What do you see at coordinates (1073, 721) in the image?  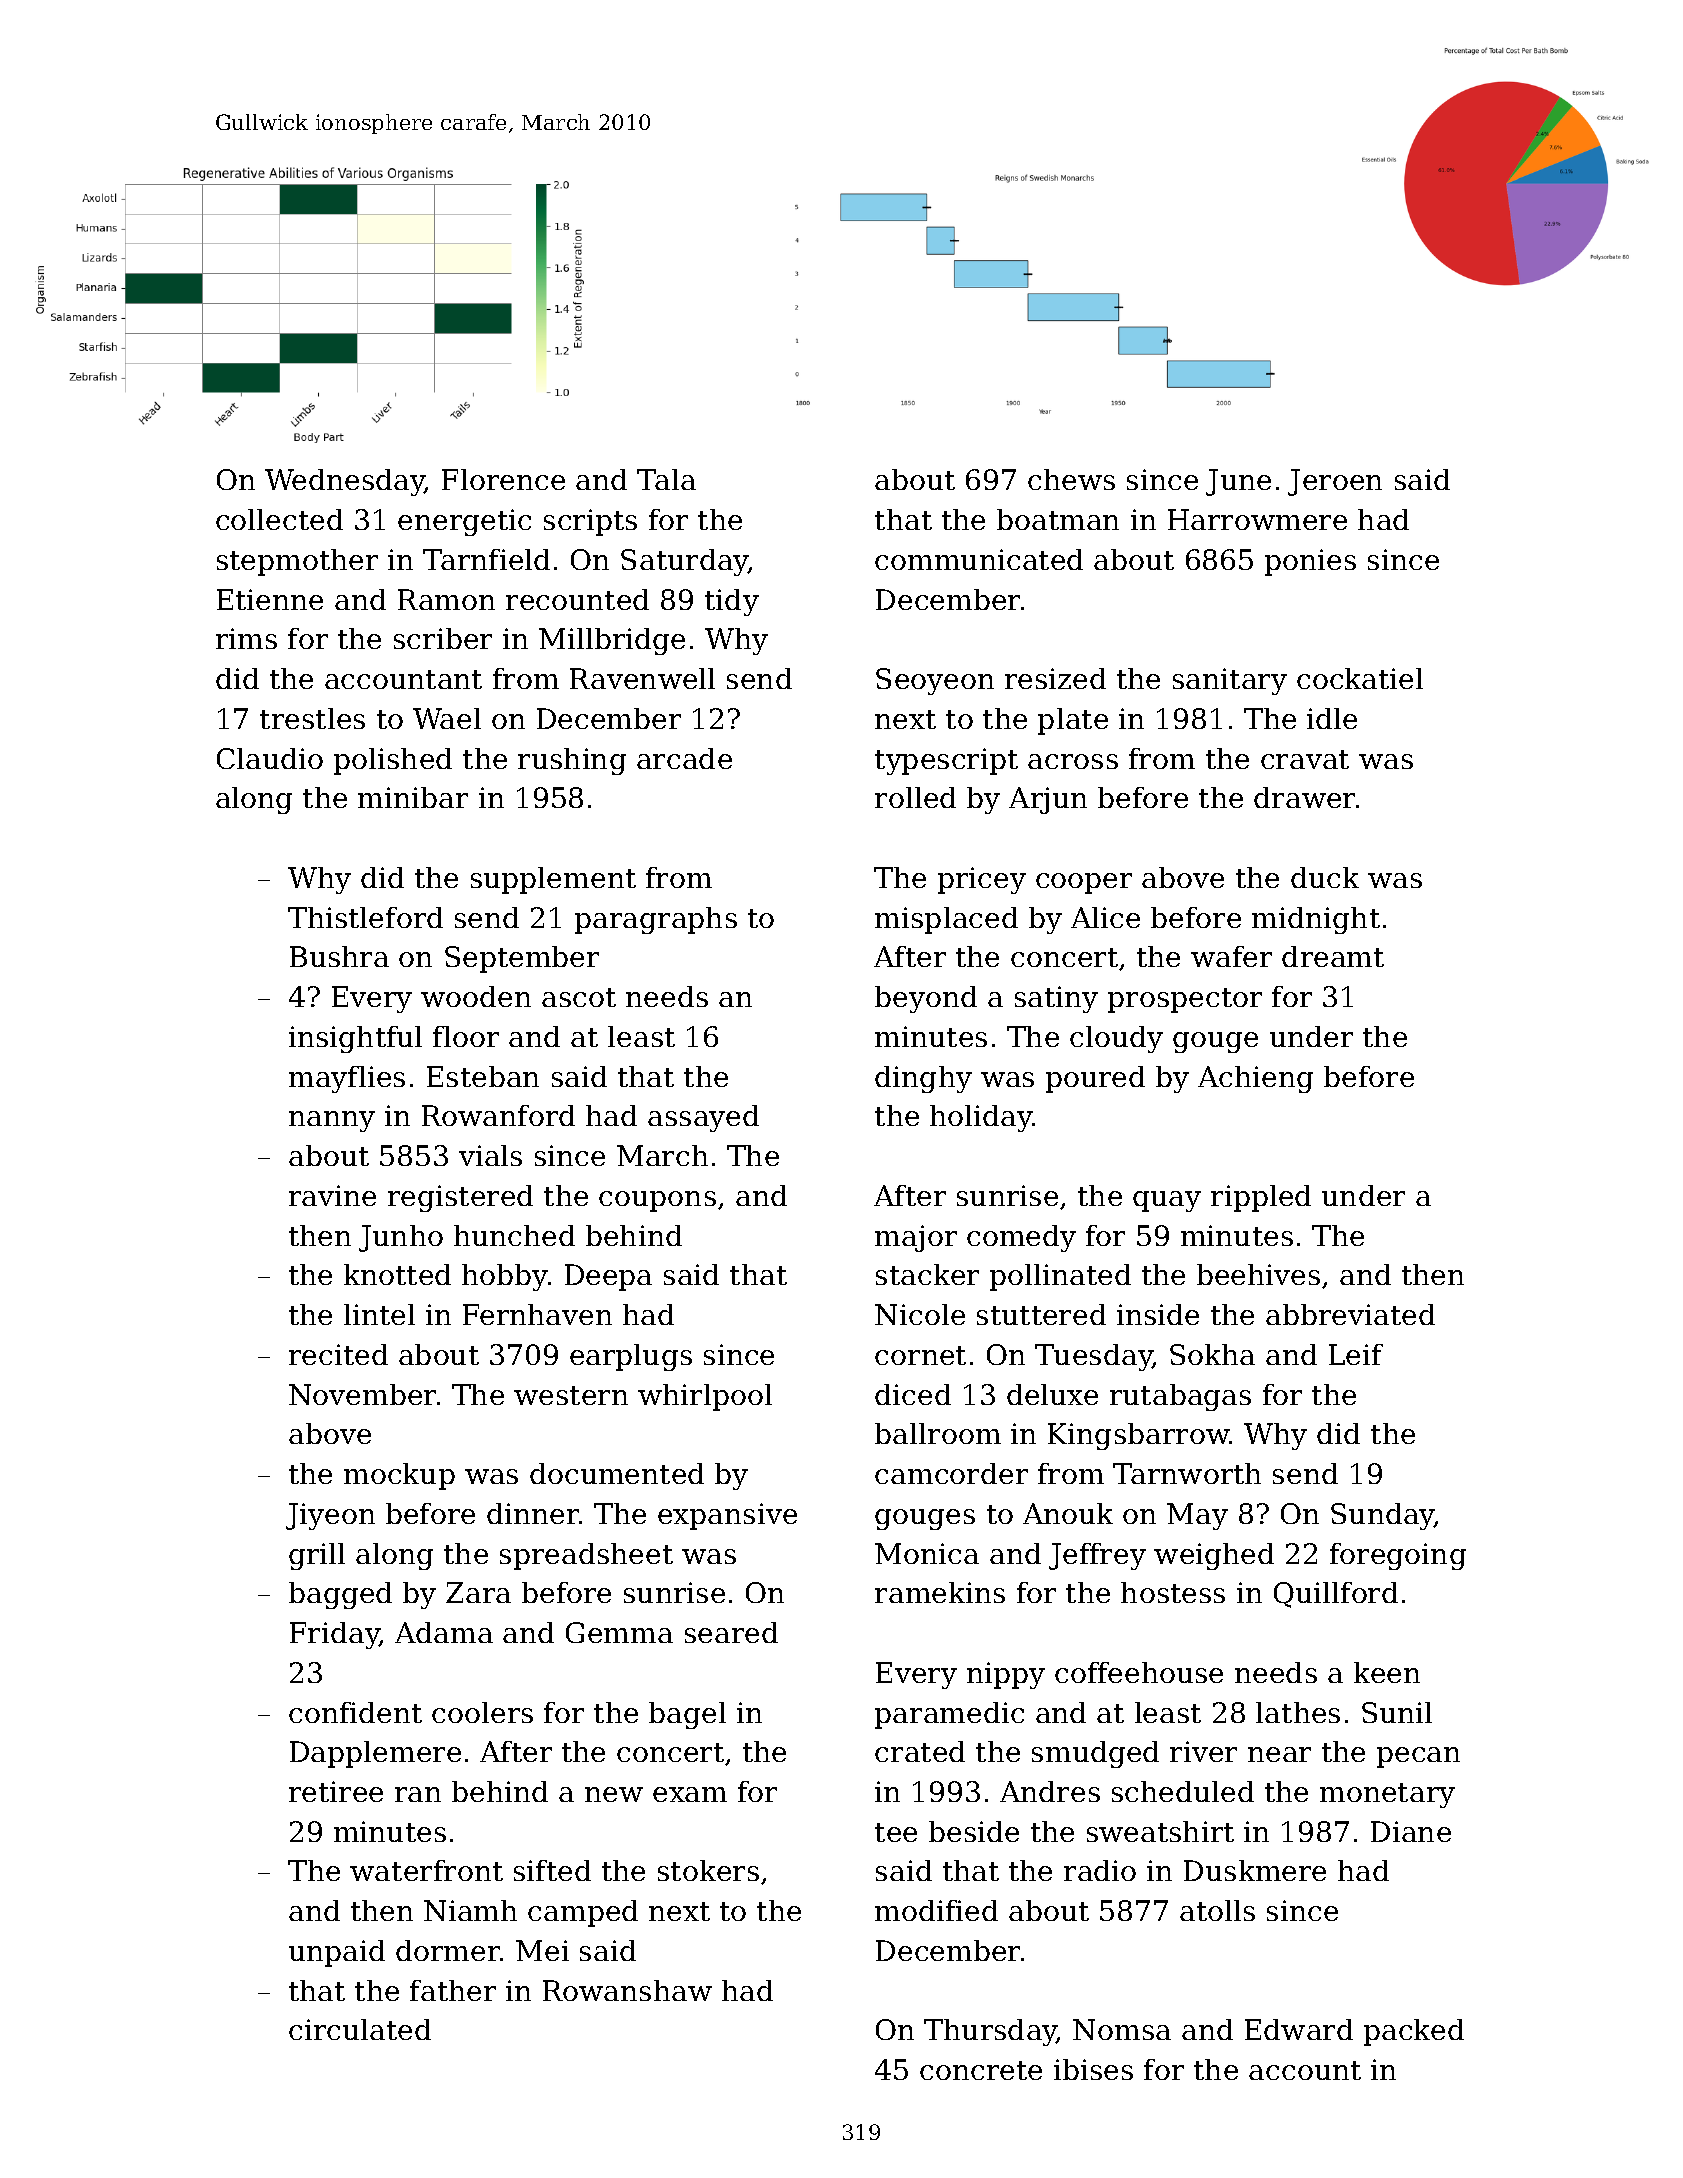 I see `plate` at bounding box center [1073, 721].
